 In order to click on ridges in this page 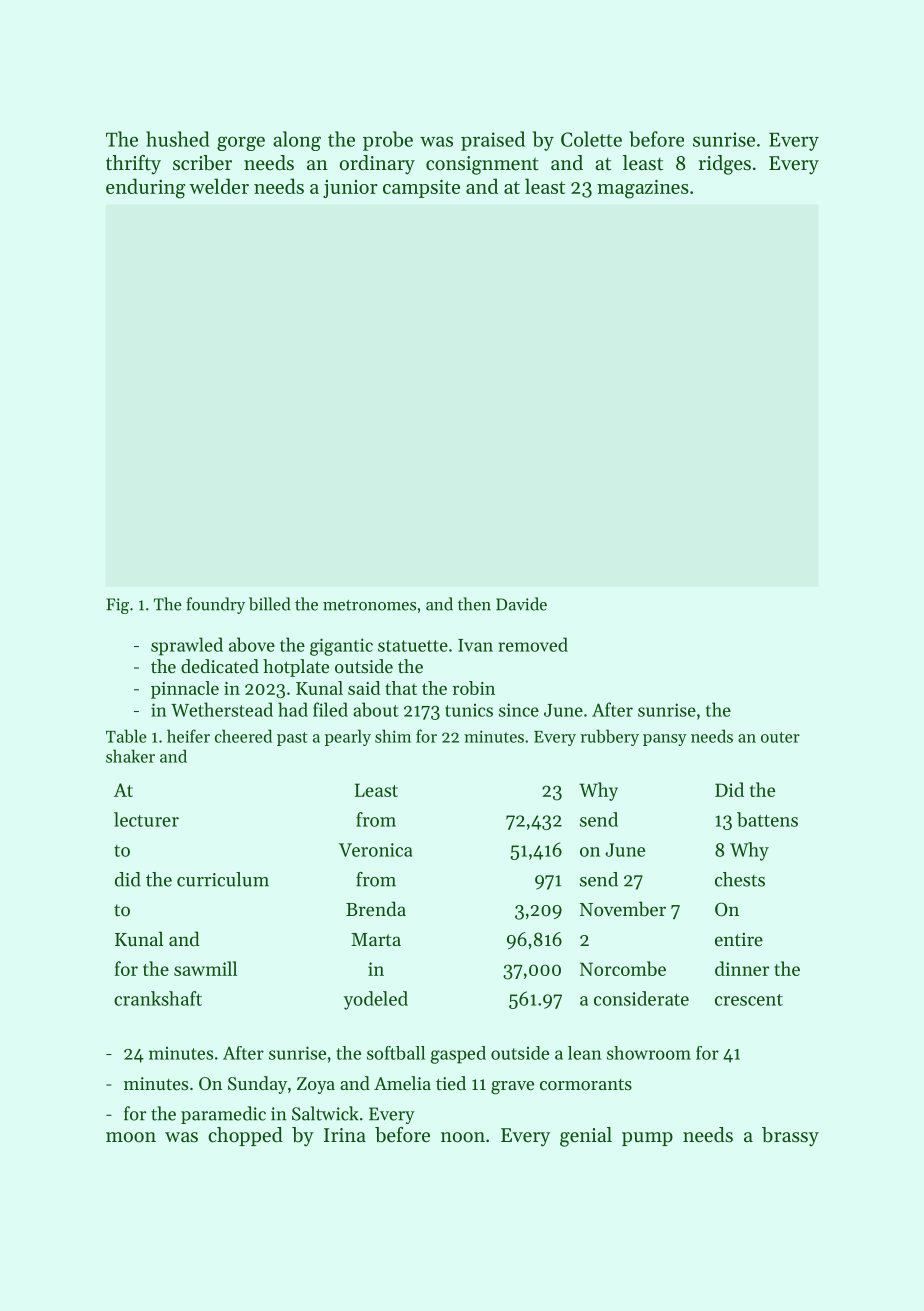, I will do `click(725, 165)`.
